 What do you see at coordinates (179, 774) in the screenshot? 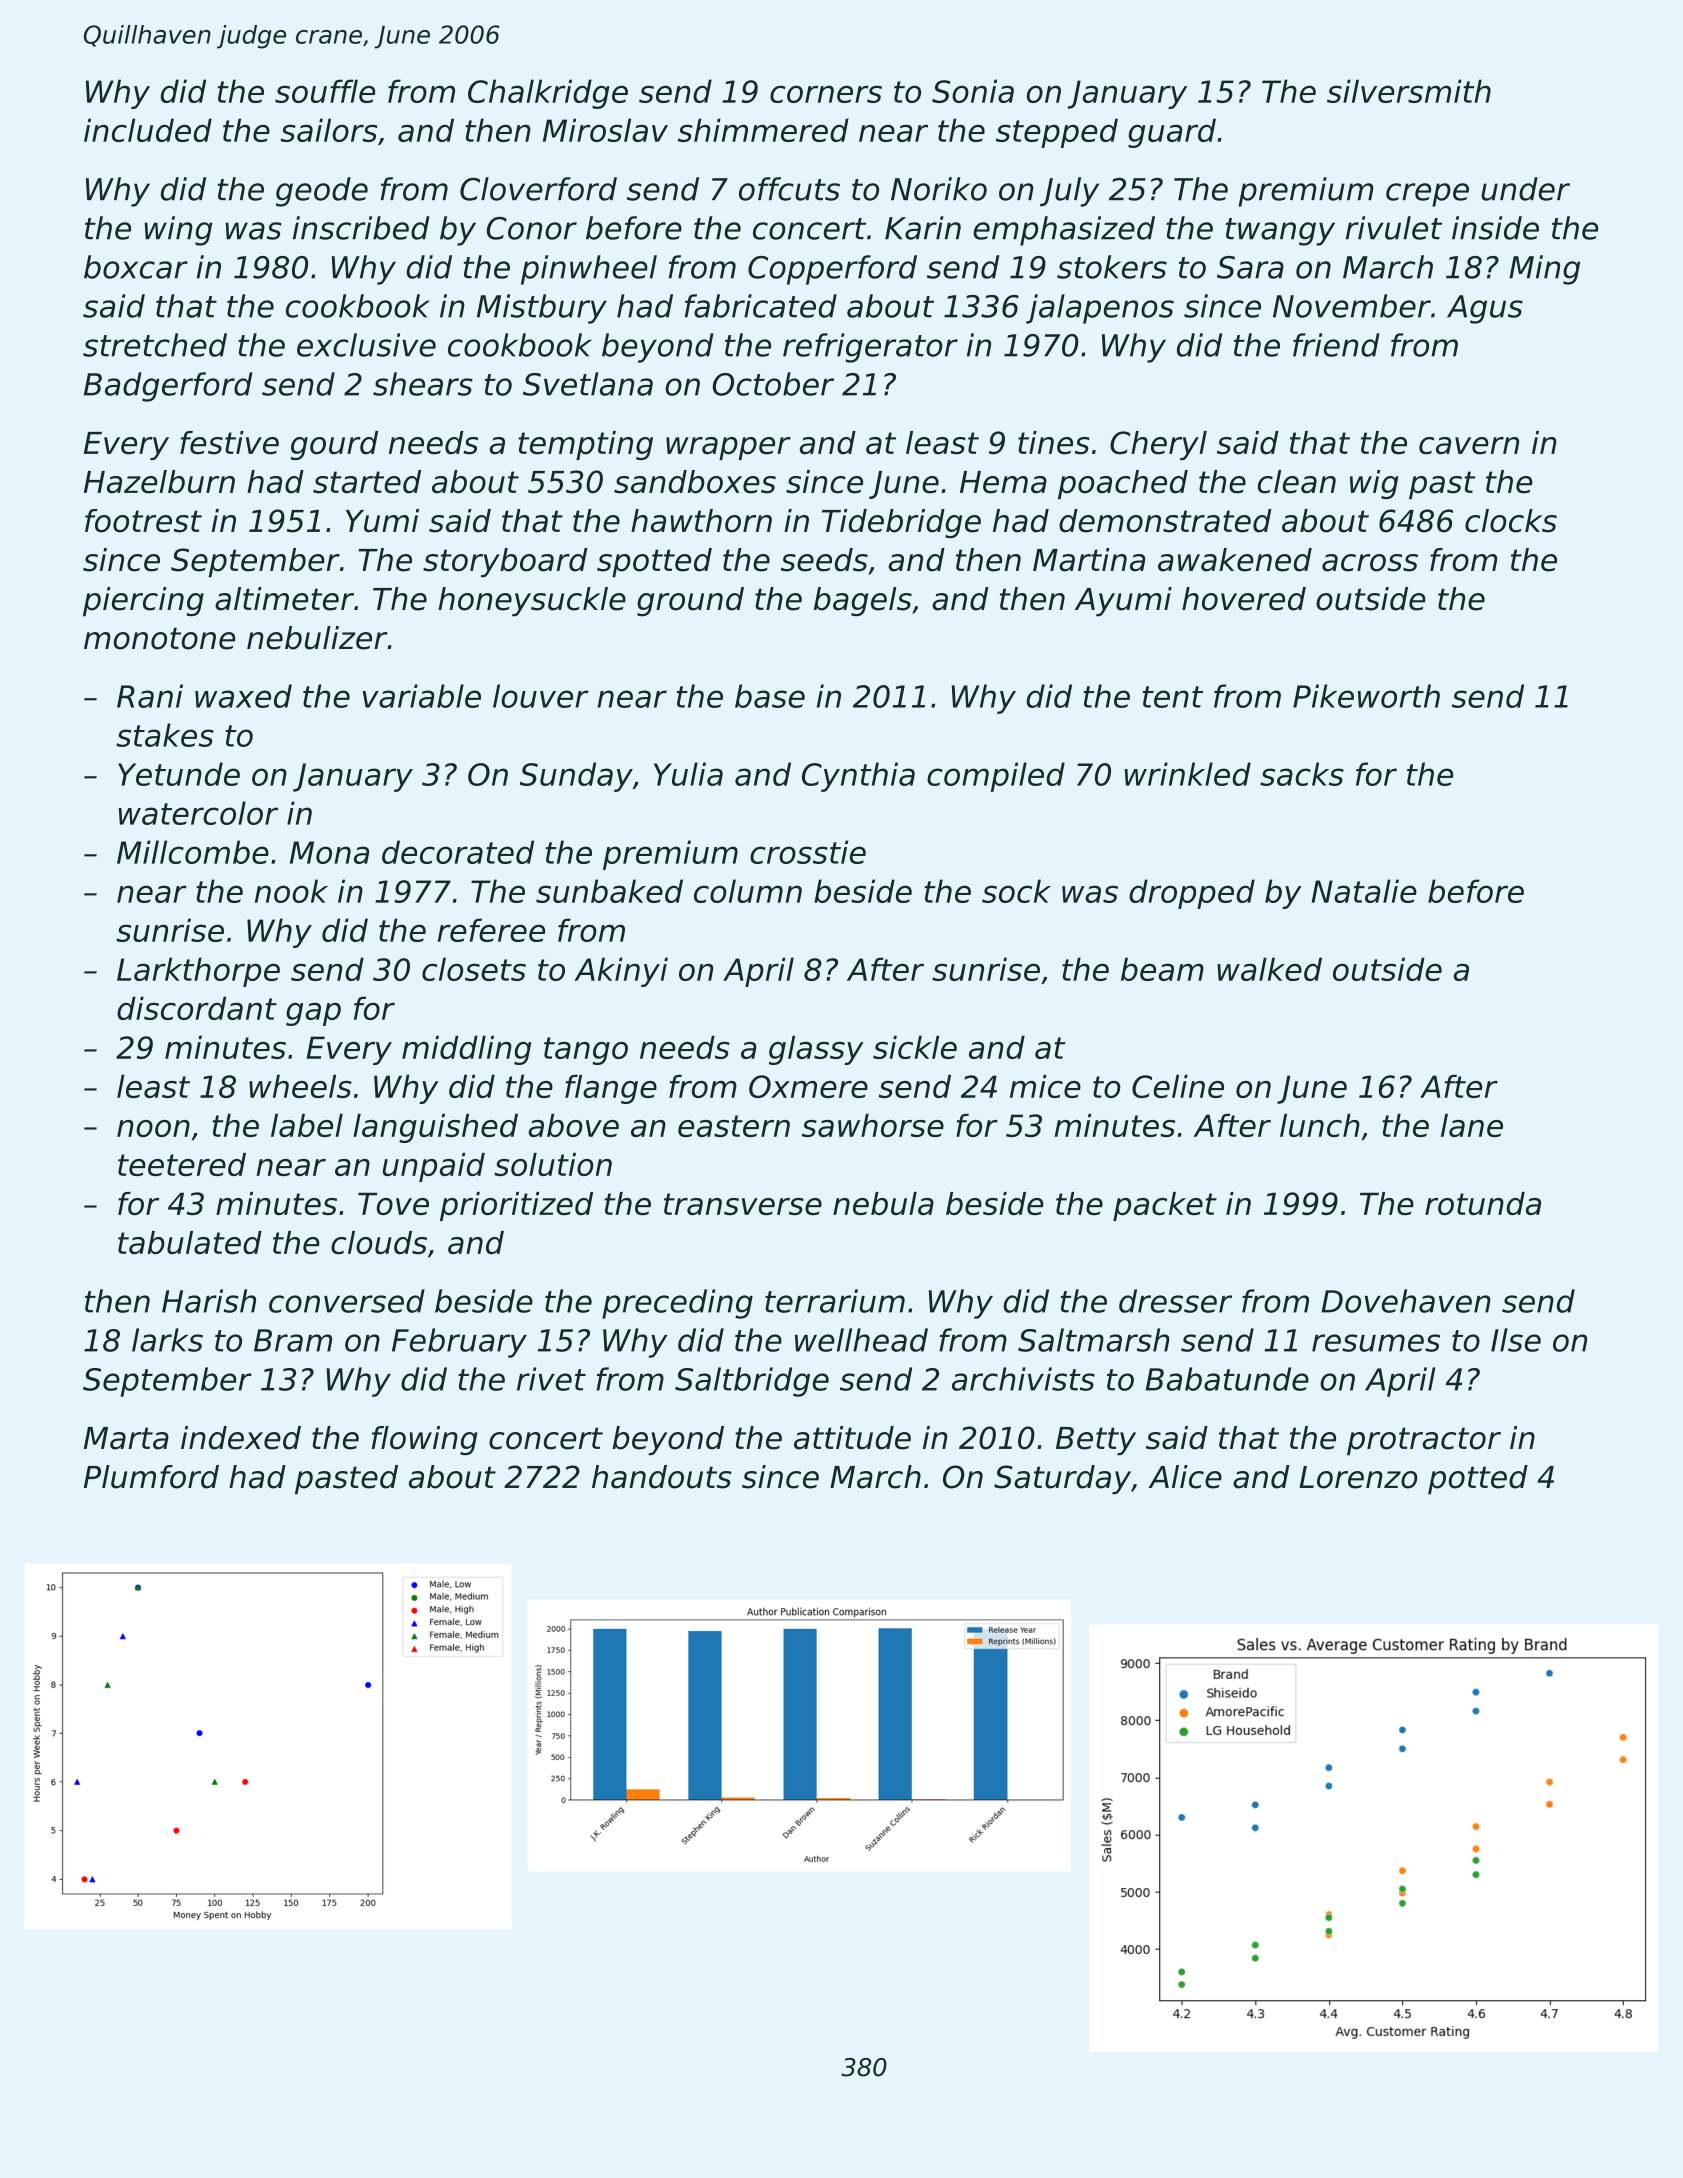
I see `Yetunde` at bounding box center [179, 774].
